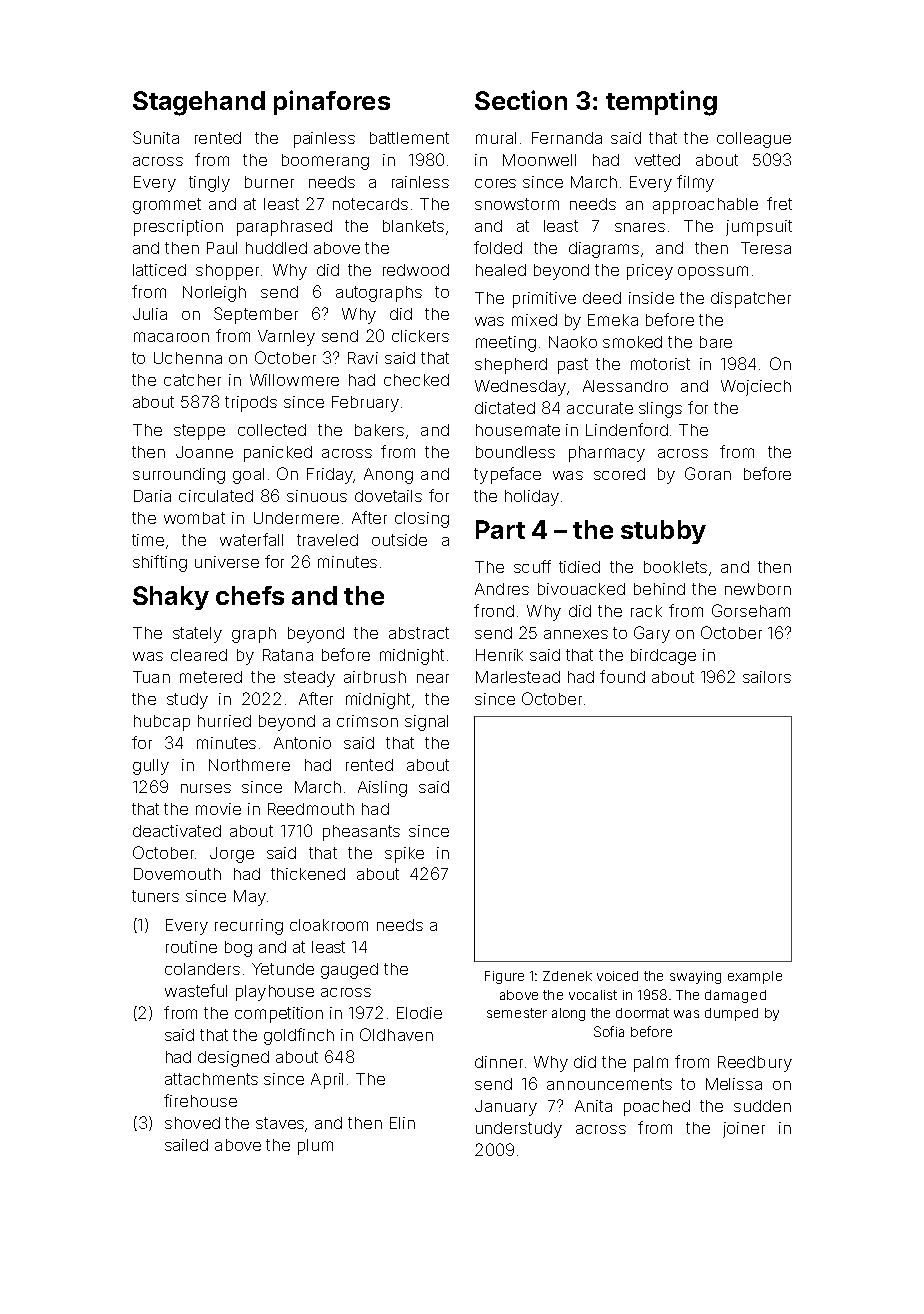 This page has width=924, height=1314. What do you see at coordinates (767, 677) in the page?
I see `sailors` at bounding box center [767, 677].
